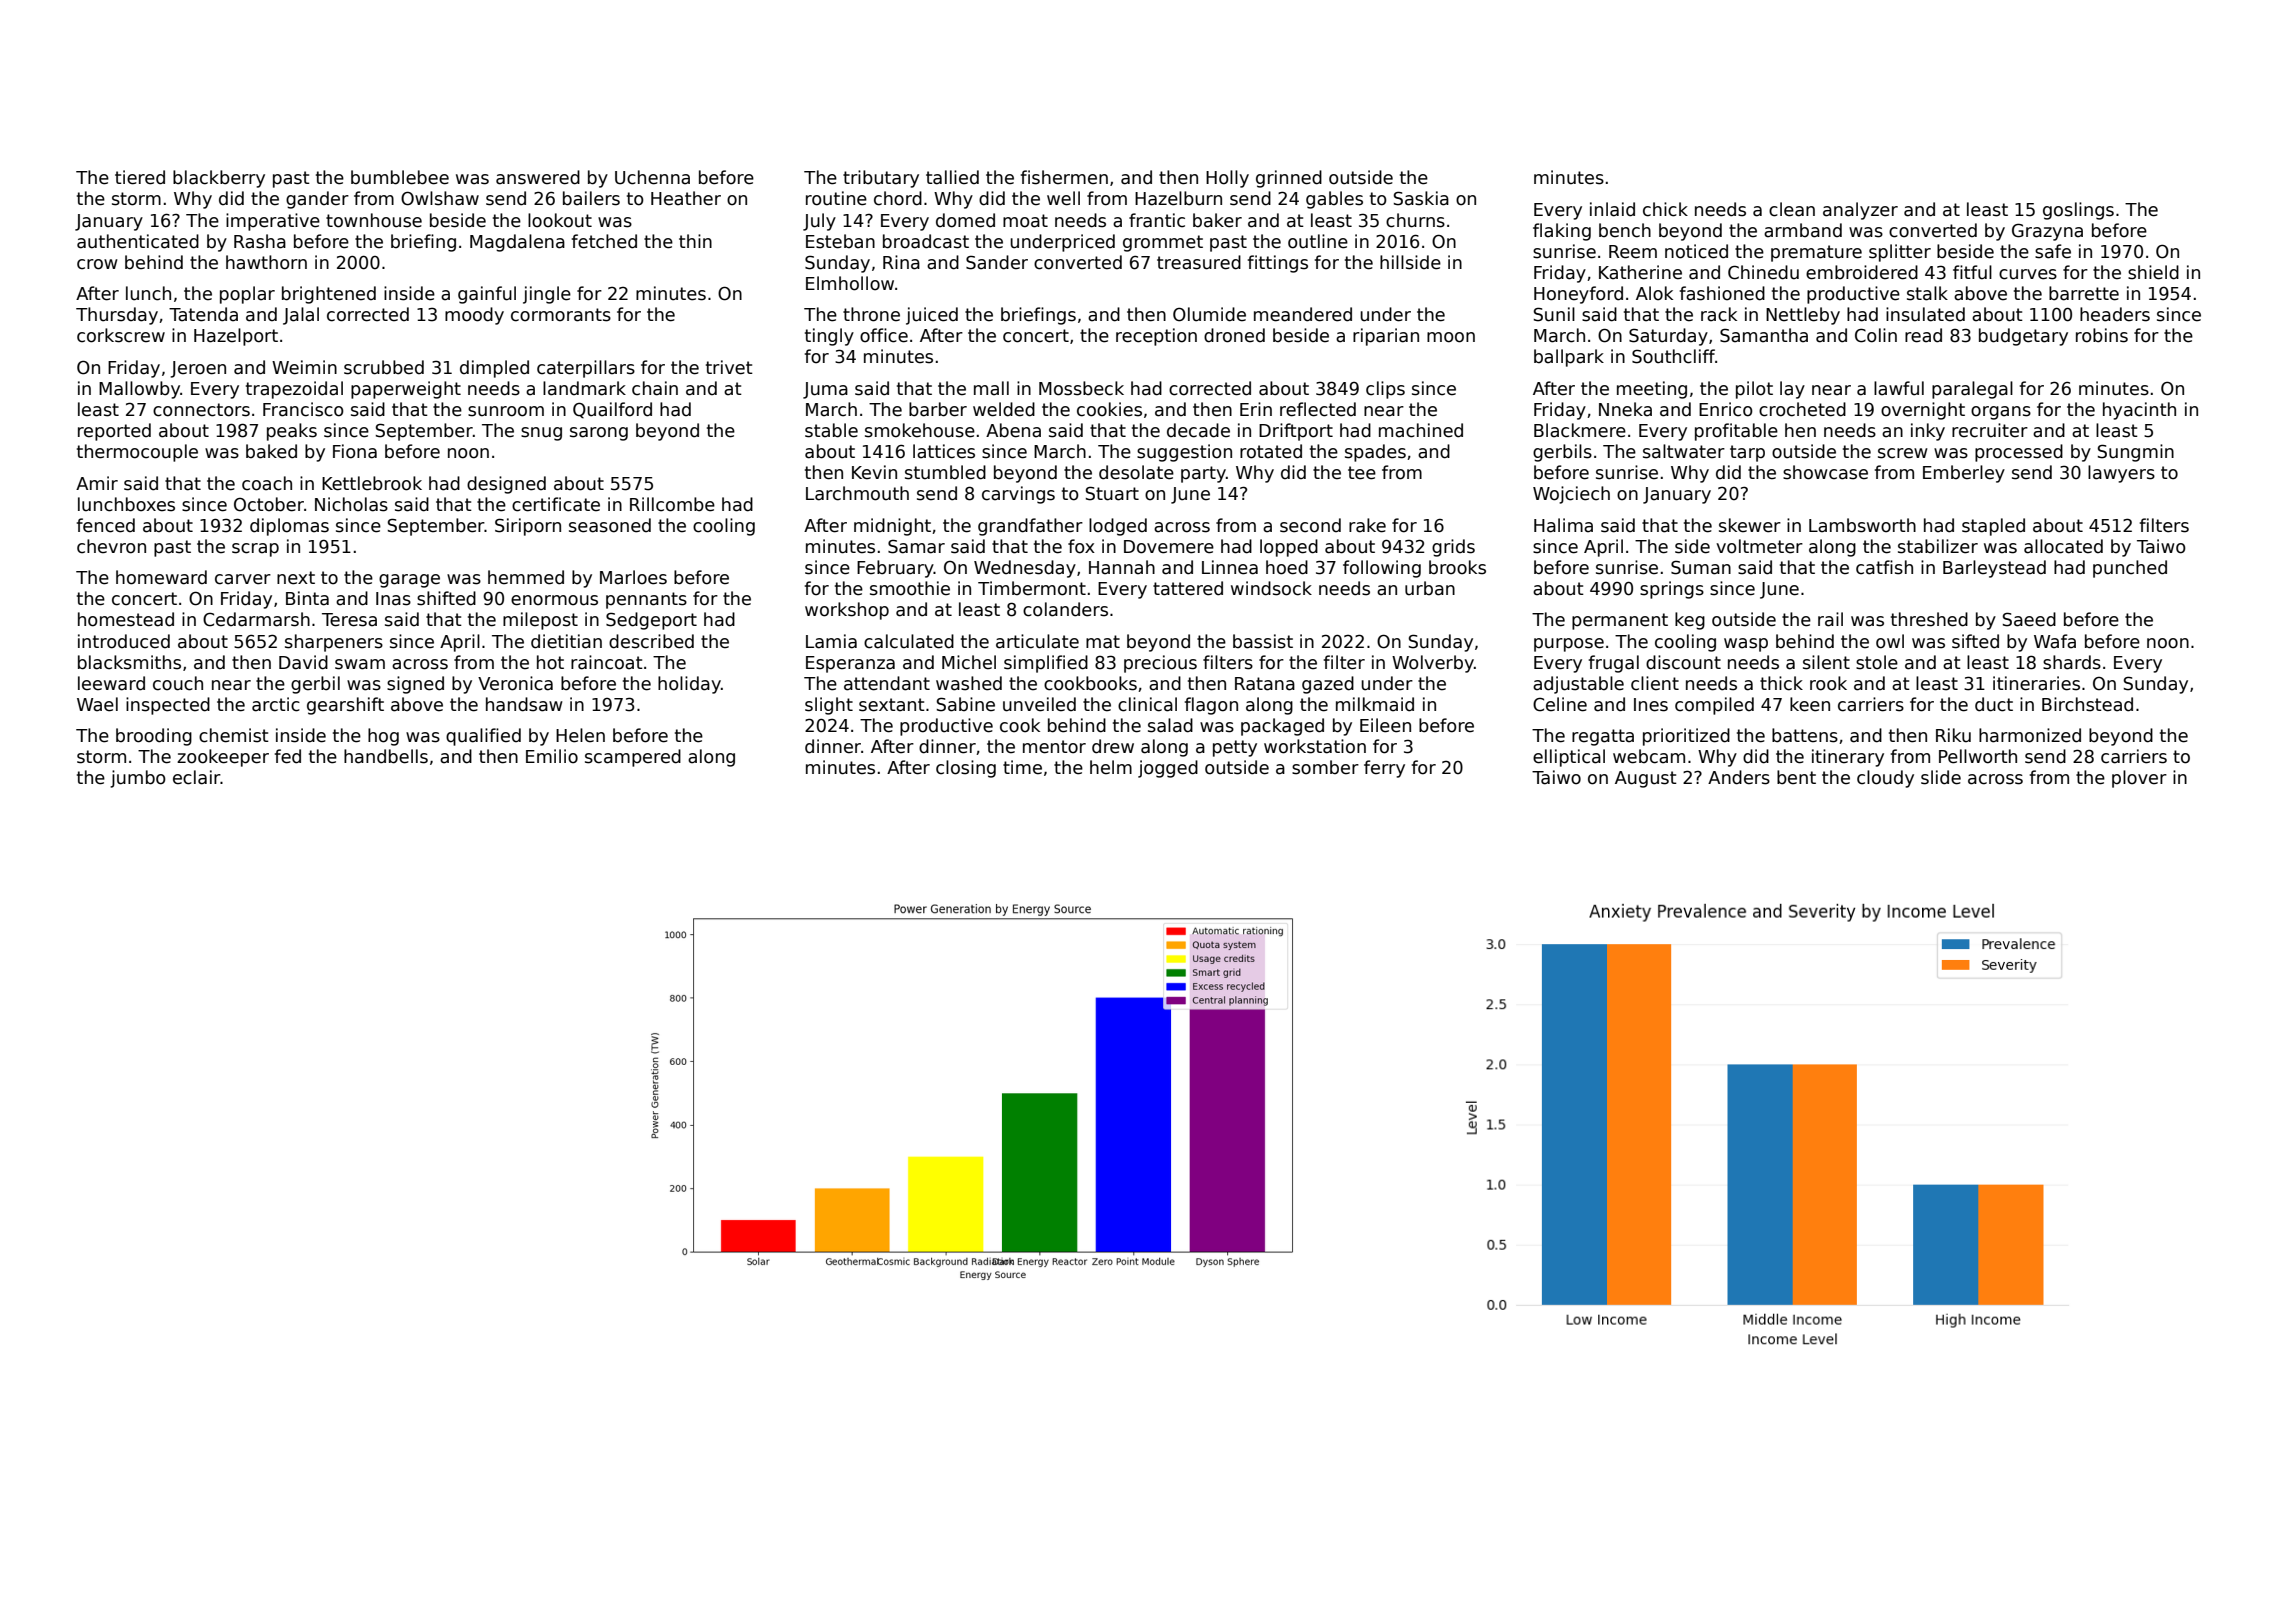  Describe the element at coordinates (138, 779) in the image. I see `jumbo` at that location.
